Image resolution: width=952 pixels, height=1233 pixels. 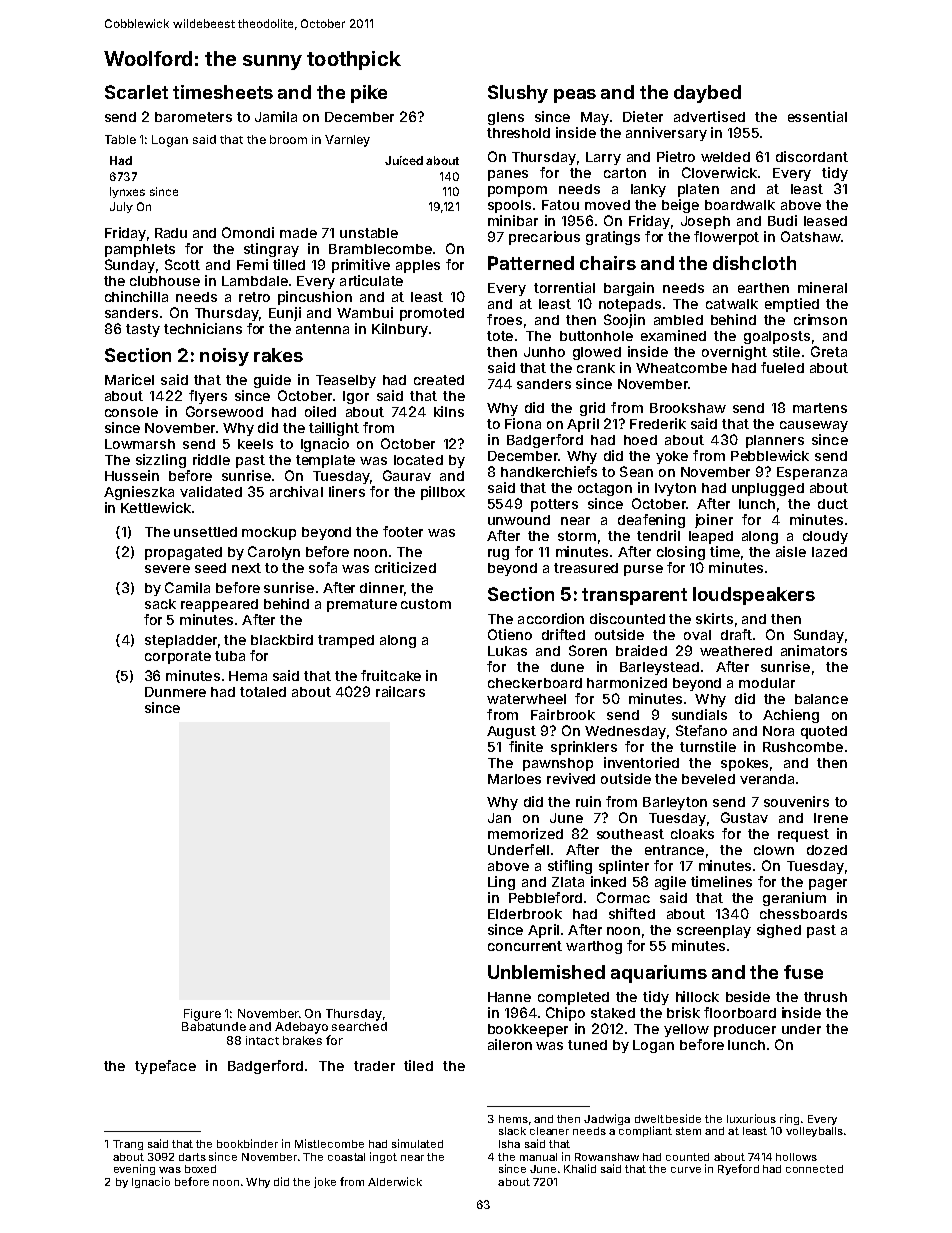 What do you see at coordinates (298, 233) in the screenshot?
I see `made` at bounding box center [298, 233].
